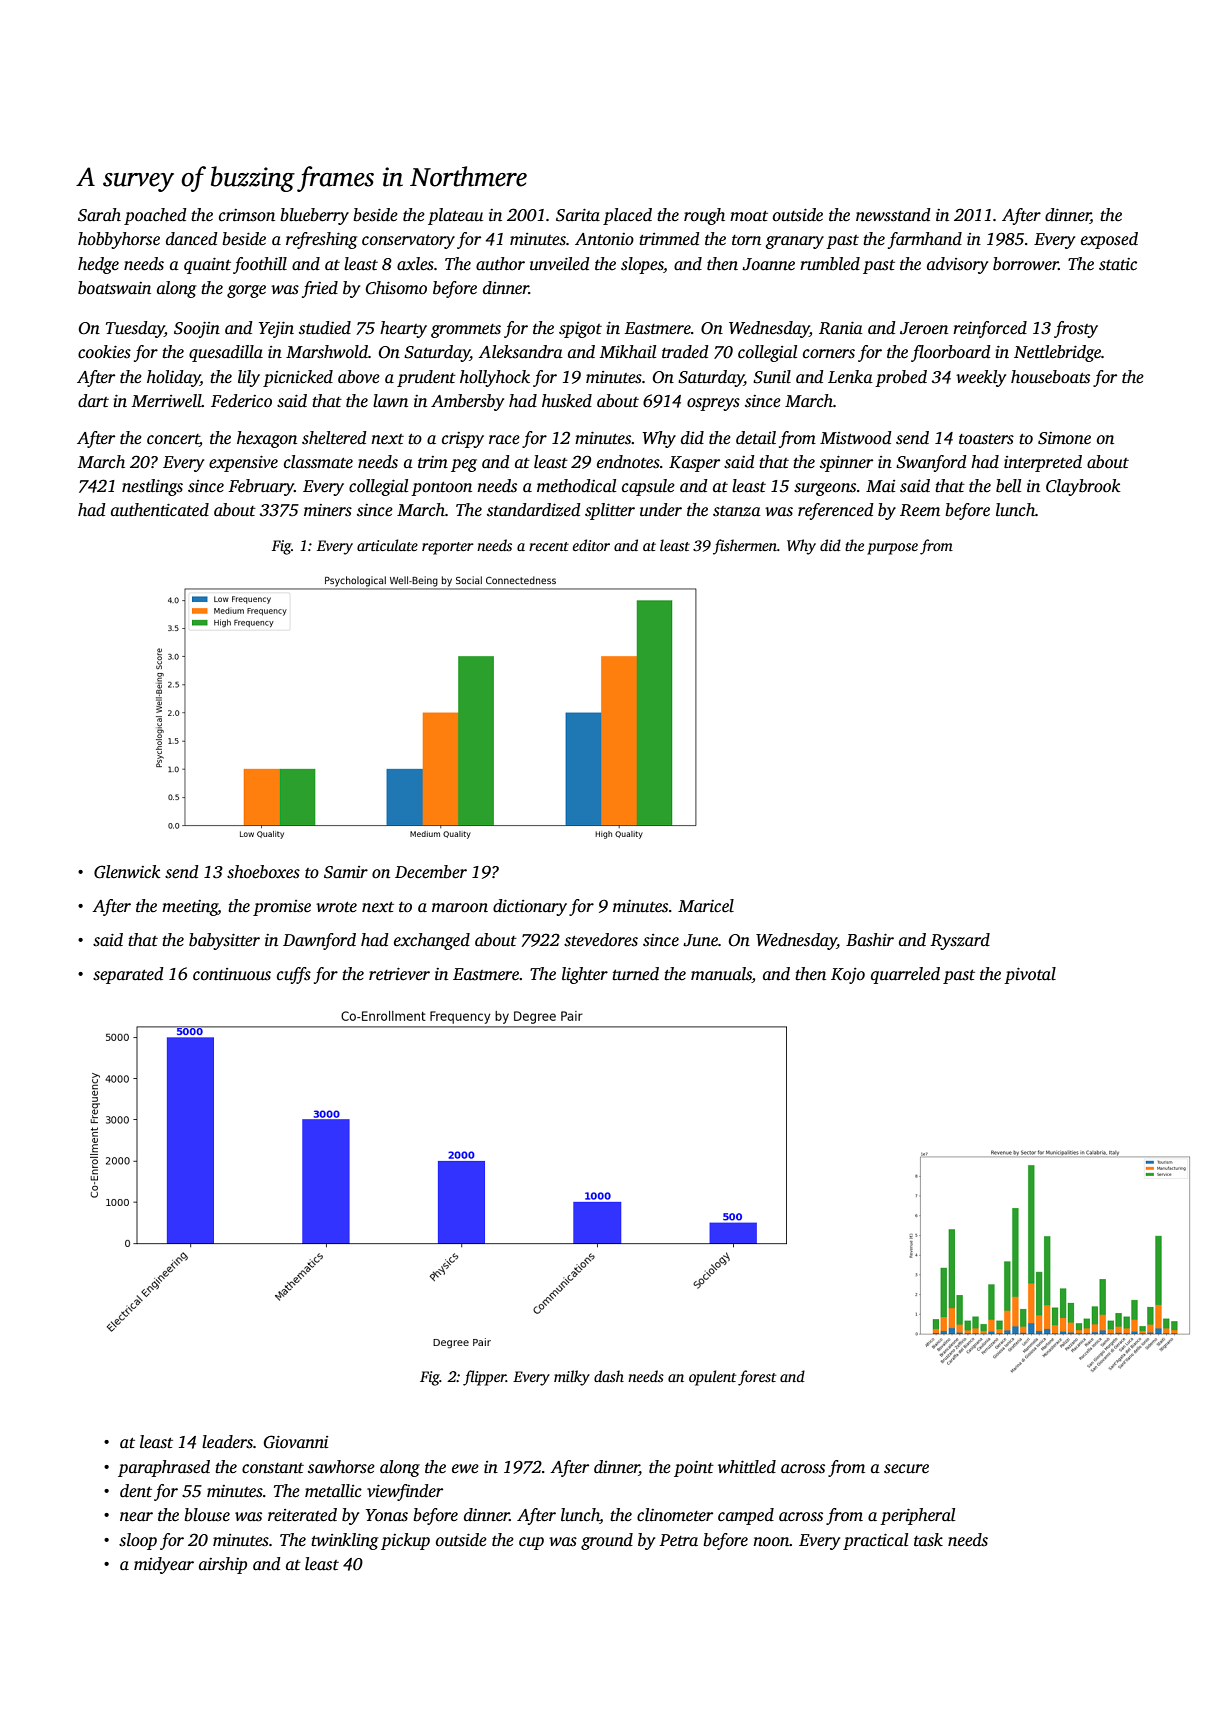 This image has height=1733, width=1225. Describe the element at coordinates (164, 1468) in the image. I see `paraphrased` at that location.
